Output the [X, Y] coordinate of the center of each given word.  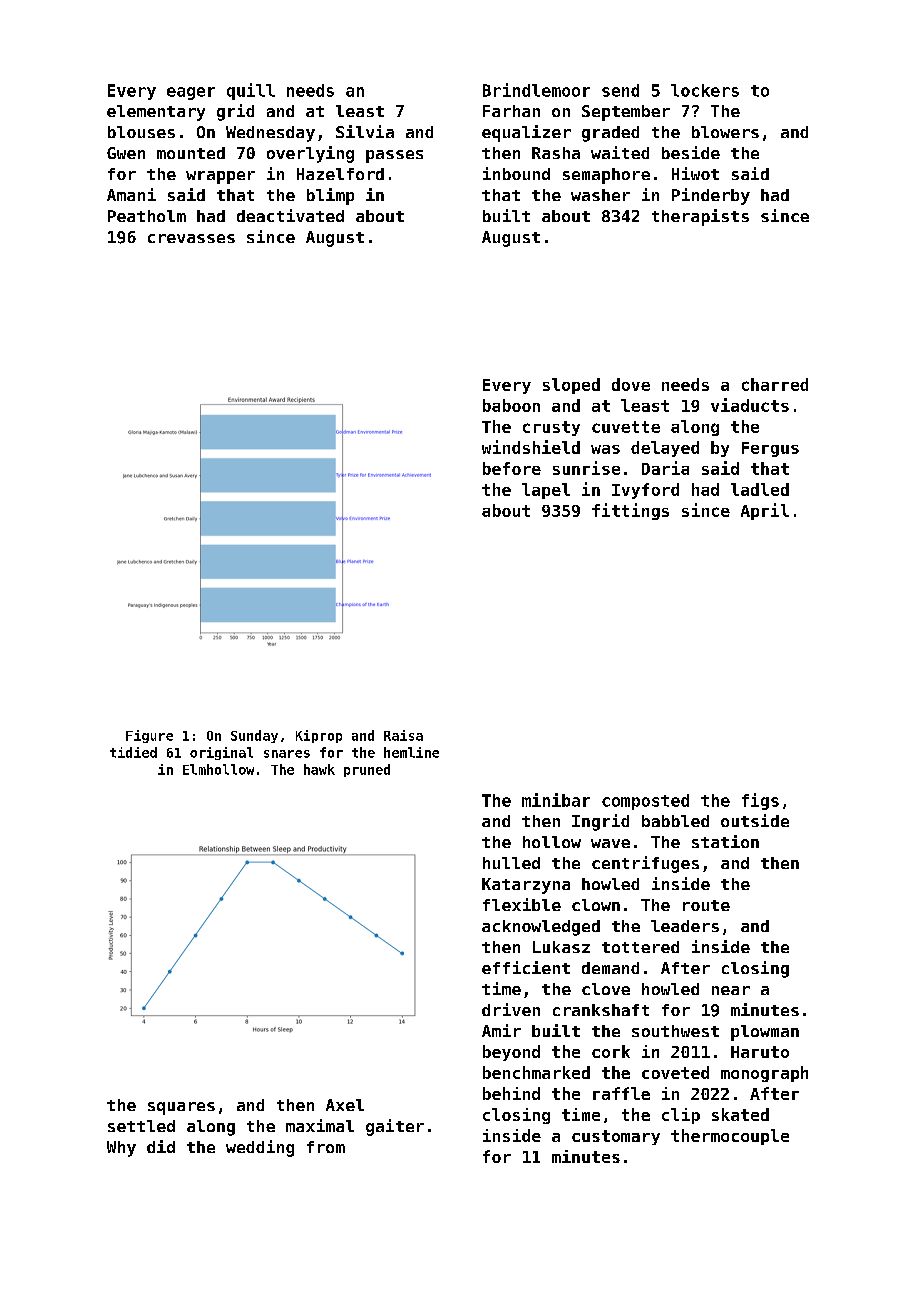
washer [600, 195]
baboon [511, 405]
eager [191, 93]
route [706, 905]
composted [645, 802]
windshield [531, 447]
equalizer [526, 133]
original [221, 753]
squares [181, 1108]
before [512, 468]
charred [775, 384]
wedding [260, 1148]
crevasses [191, 238]
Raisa [403, 735]
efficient [526, 967]
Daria [665, 468]
